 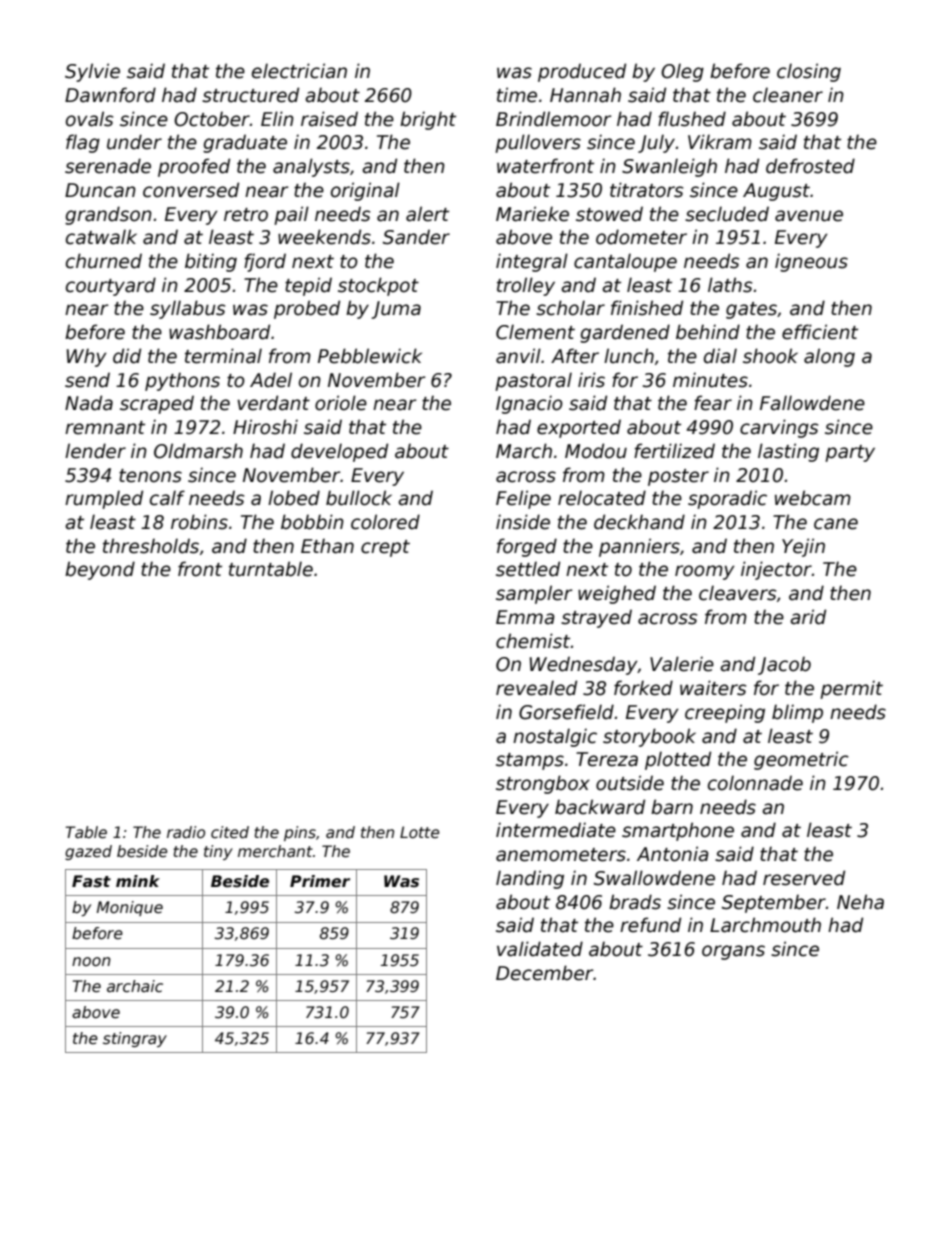 What do you see at coordinates (733, 952) in the screenshot?
I see `organs` at bounding box center [733, 952].
